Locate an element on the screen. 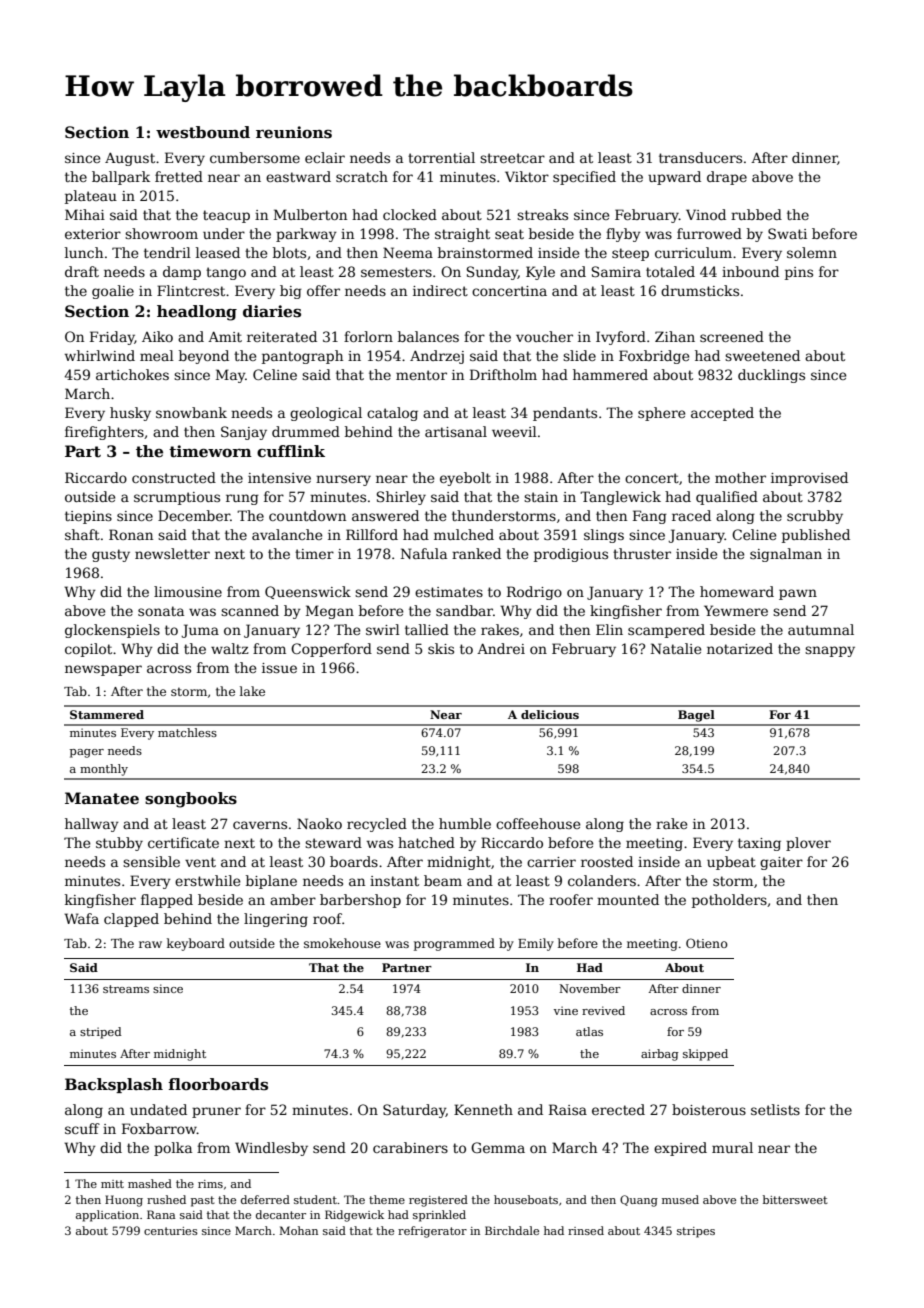  pruner is located at coordinates (216, 1112).
